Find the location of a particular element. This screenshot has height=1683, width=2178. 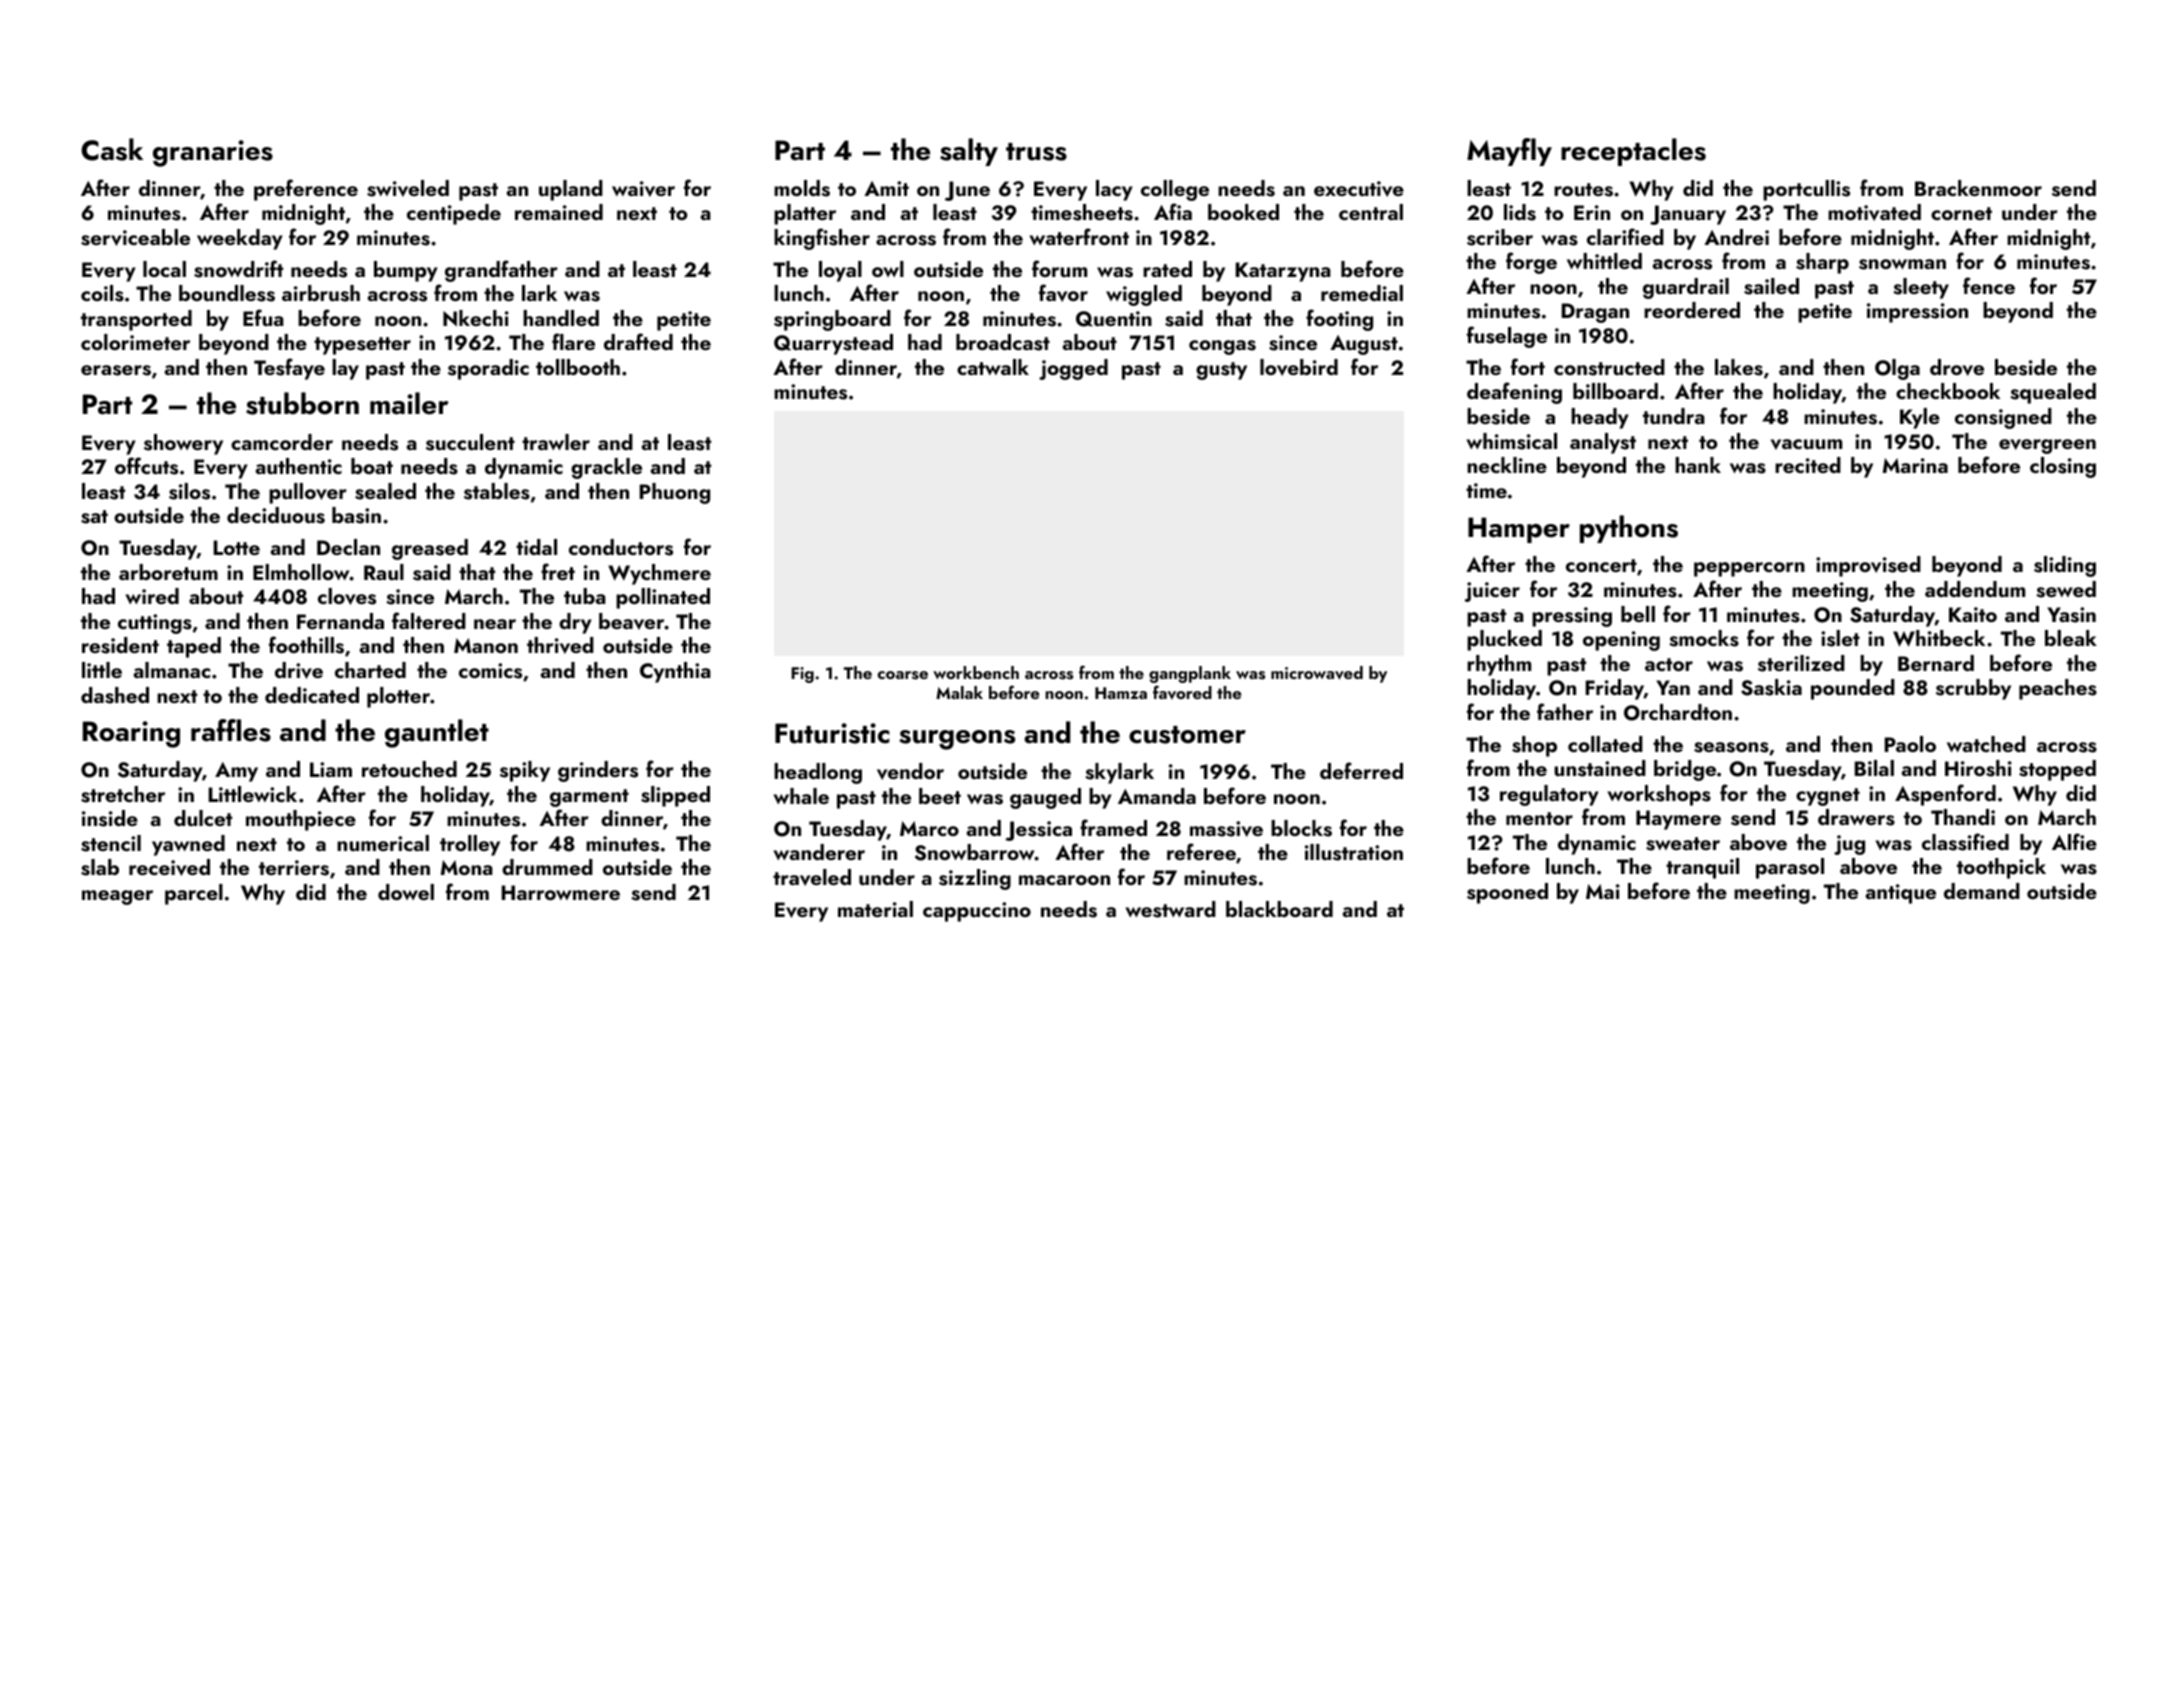

peaches is located at coordinates (2058, 689).
